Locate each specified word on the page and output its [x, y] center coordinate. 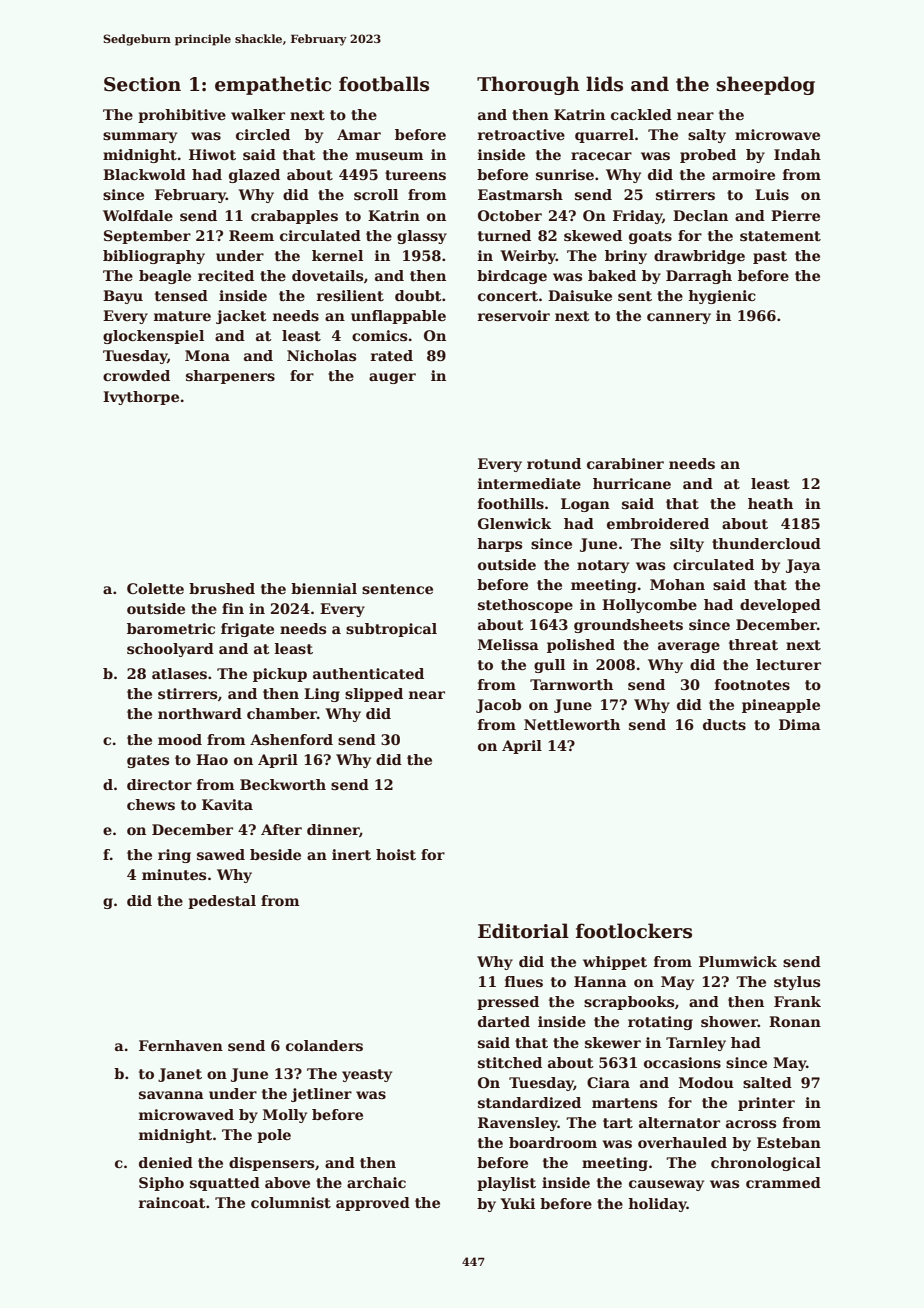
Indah [797, 154]
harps [499, 545]
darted [504, 1021]
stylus [797, 983]
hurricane [632, 483]
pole [274, 1136]
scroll [376, 194]
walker [258, 114]
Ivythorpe [141, 398]
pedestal [222, 902]
